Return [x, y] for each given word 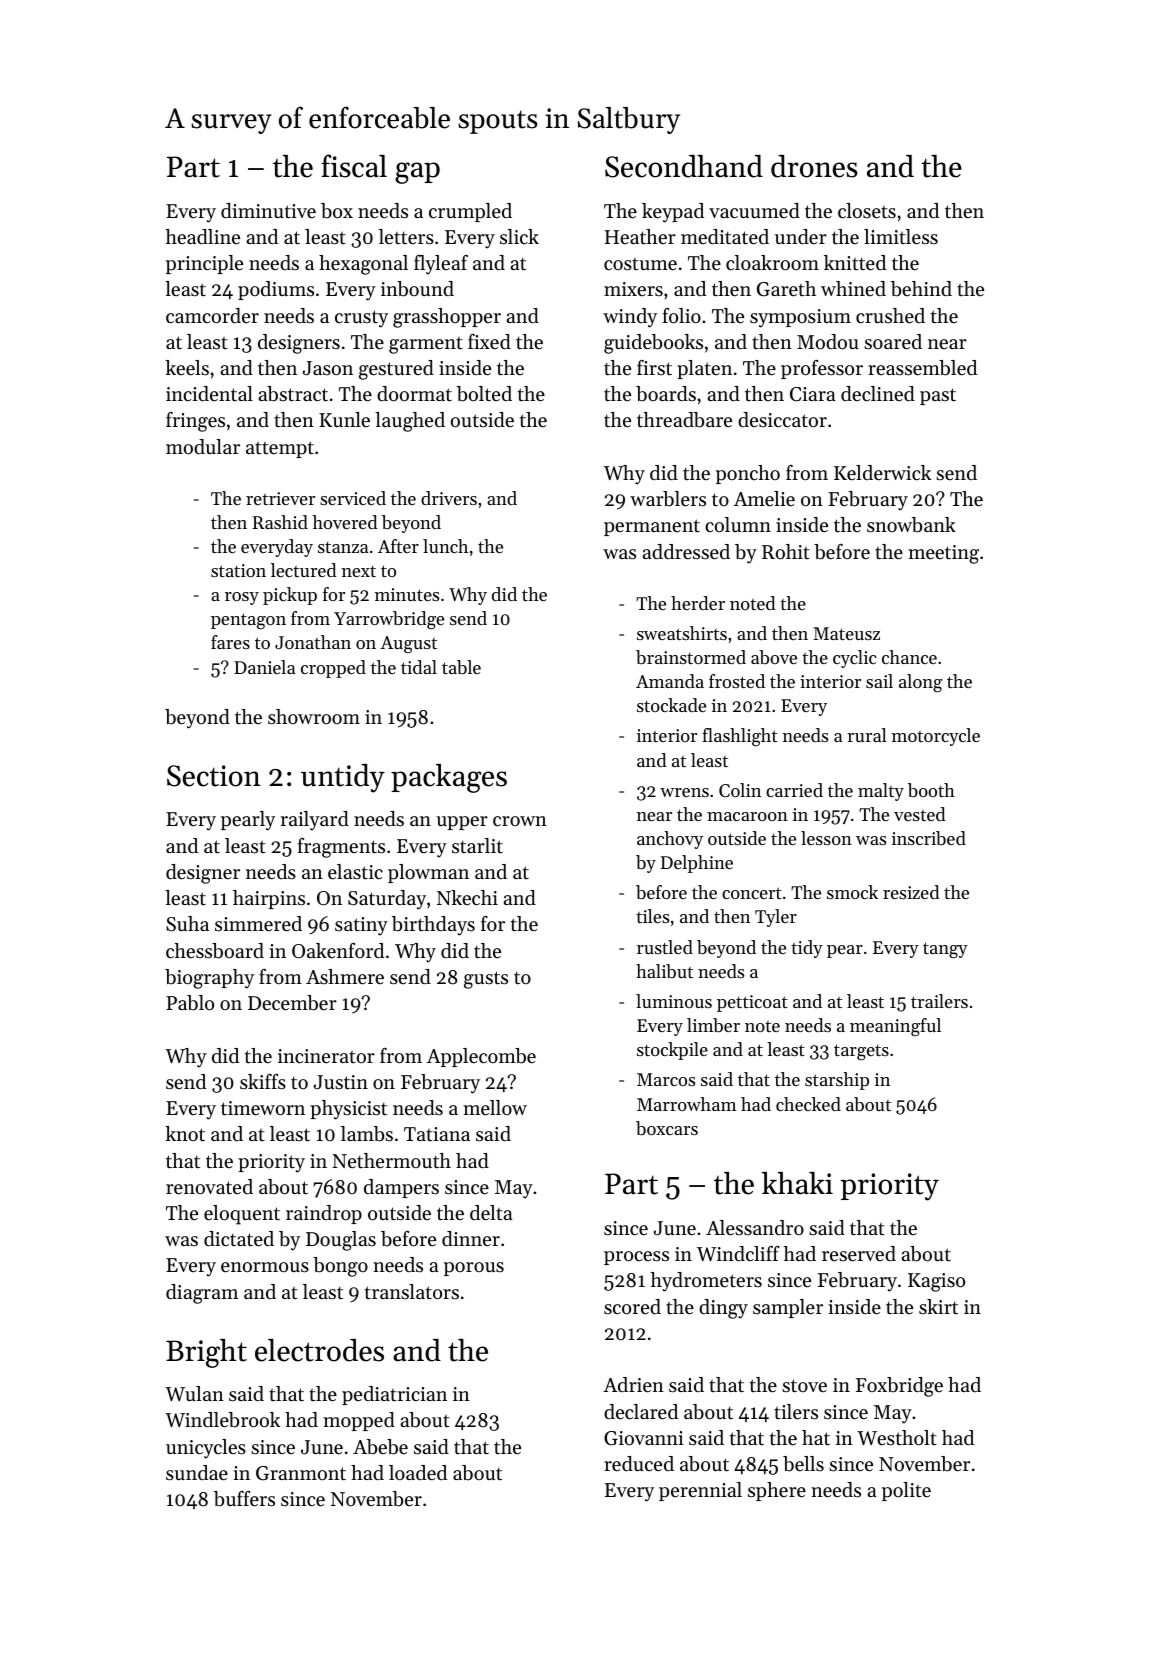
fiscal [354, 166]
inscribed [929, 838]
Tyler [776, 918]
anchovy [670, 840]
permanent [652, 527]
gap [417, 173]
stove [804, 1386]
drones [814, 166]
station [238, 570]
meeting [943, 554]
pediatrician [394, 1395]
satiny [361, 926]
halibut [664, 971]
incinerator [326, 1056]
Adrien [633, 1385]
